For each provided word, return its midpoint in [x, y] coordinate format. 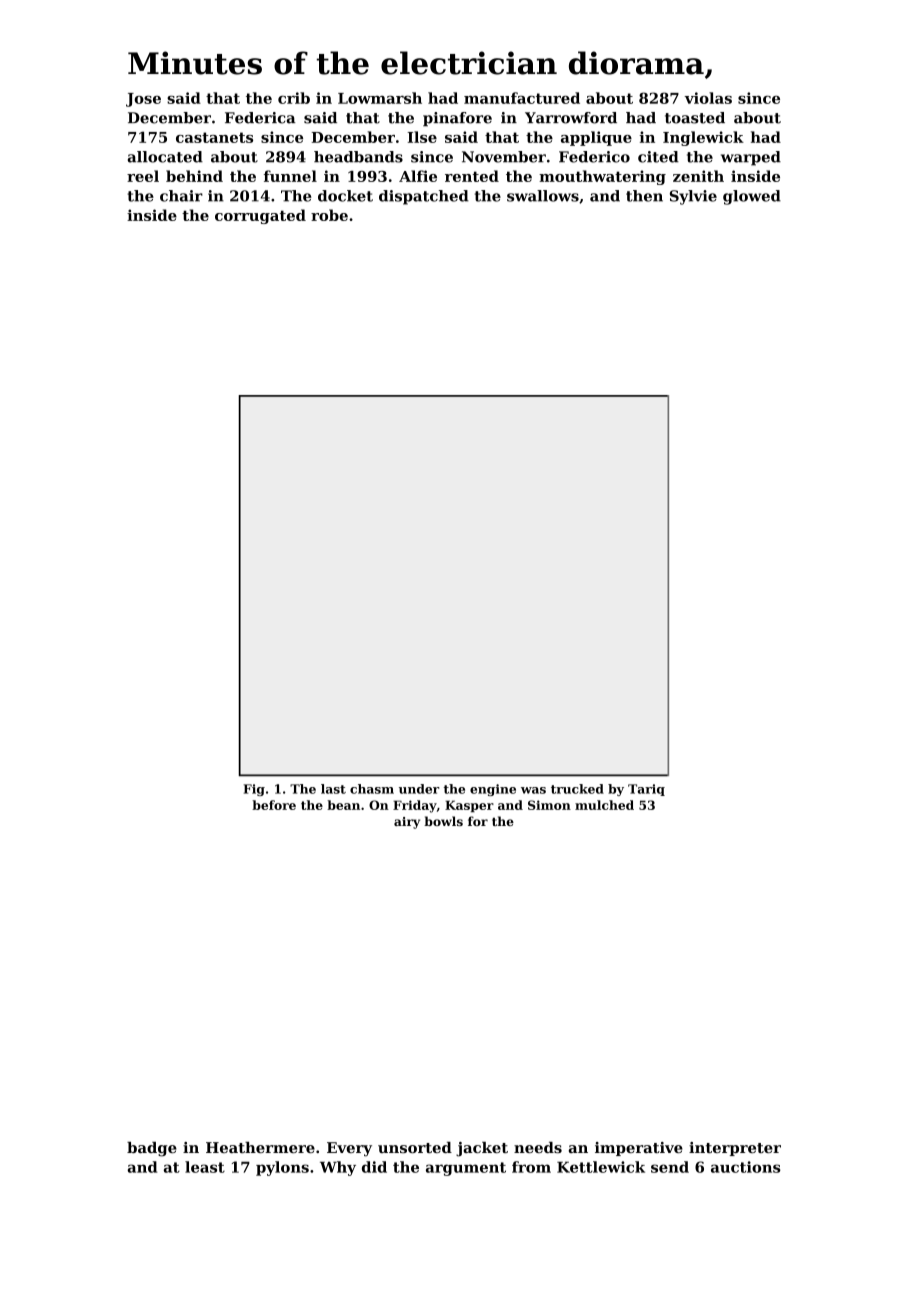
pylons [282, 1168]
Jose [143, 100]
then [644, 196]
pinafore [457, 119]
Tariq [646, 790]
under [419, 789]
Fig [254, 790]
